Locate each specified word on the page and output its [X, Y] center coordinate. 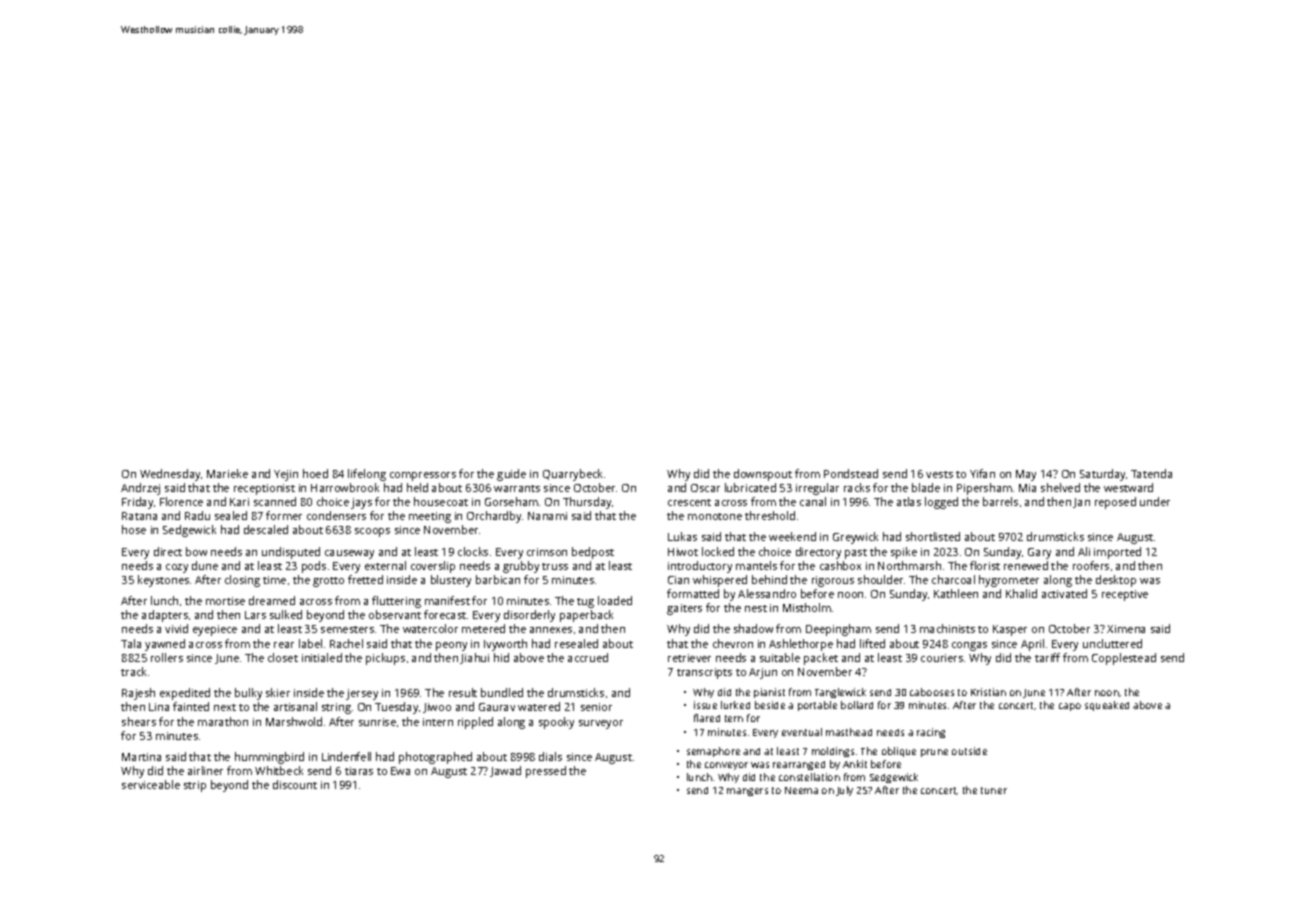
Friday [137, 503]
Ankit [855, 764]
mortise [225, 601]
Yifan [982, 473]
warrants [517, 488]
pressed [546, 772]
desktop [1116, 581]
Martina [141, 757]
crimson [547, 552]
